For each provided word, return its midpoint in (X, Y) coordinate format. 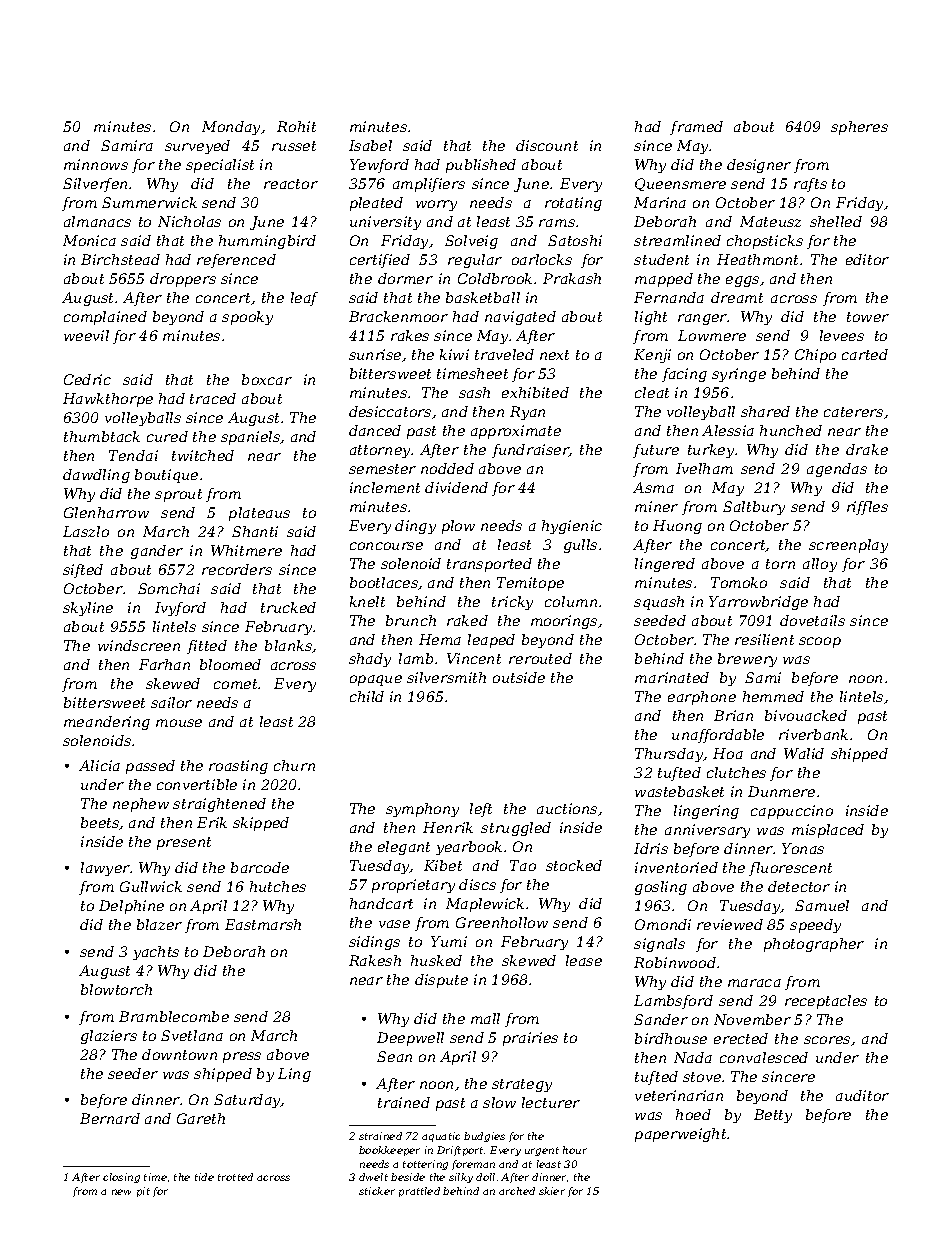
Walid (804, 753)
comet (236, 684)
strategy (522, 1085)
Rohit (296, 126)
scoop (820, 642)
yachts (156, 953)
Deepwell (410, 1039)
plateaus (259, 514)
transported (489, 565)
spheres (859, 128)
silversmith (446, 677)
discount (547, 145)
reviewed (730, 924)
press (242, 1057)
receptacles (826, 1002)
